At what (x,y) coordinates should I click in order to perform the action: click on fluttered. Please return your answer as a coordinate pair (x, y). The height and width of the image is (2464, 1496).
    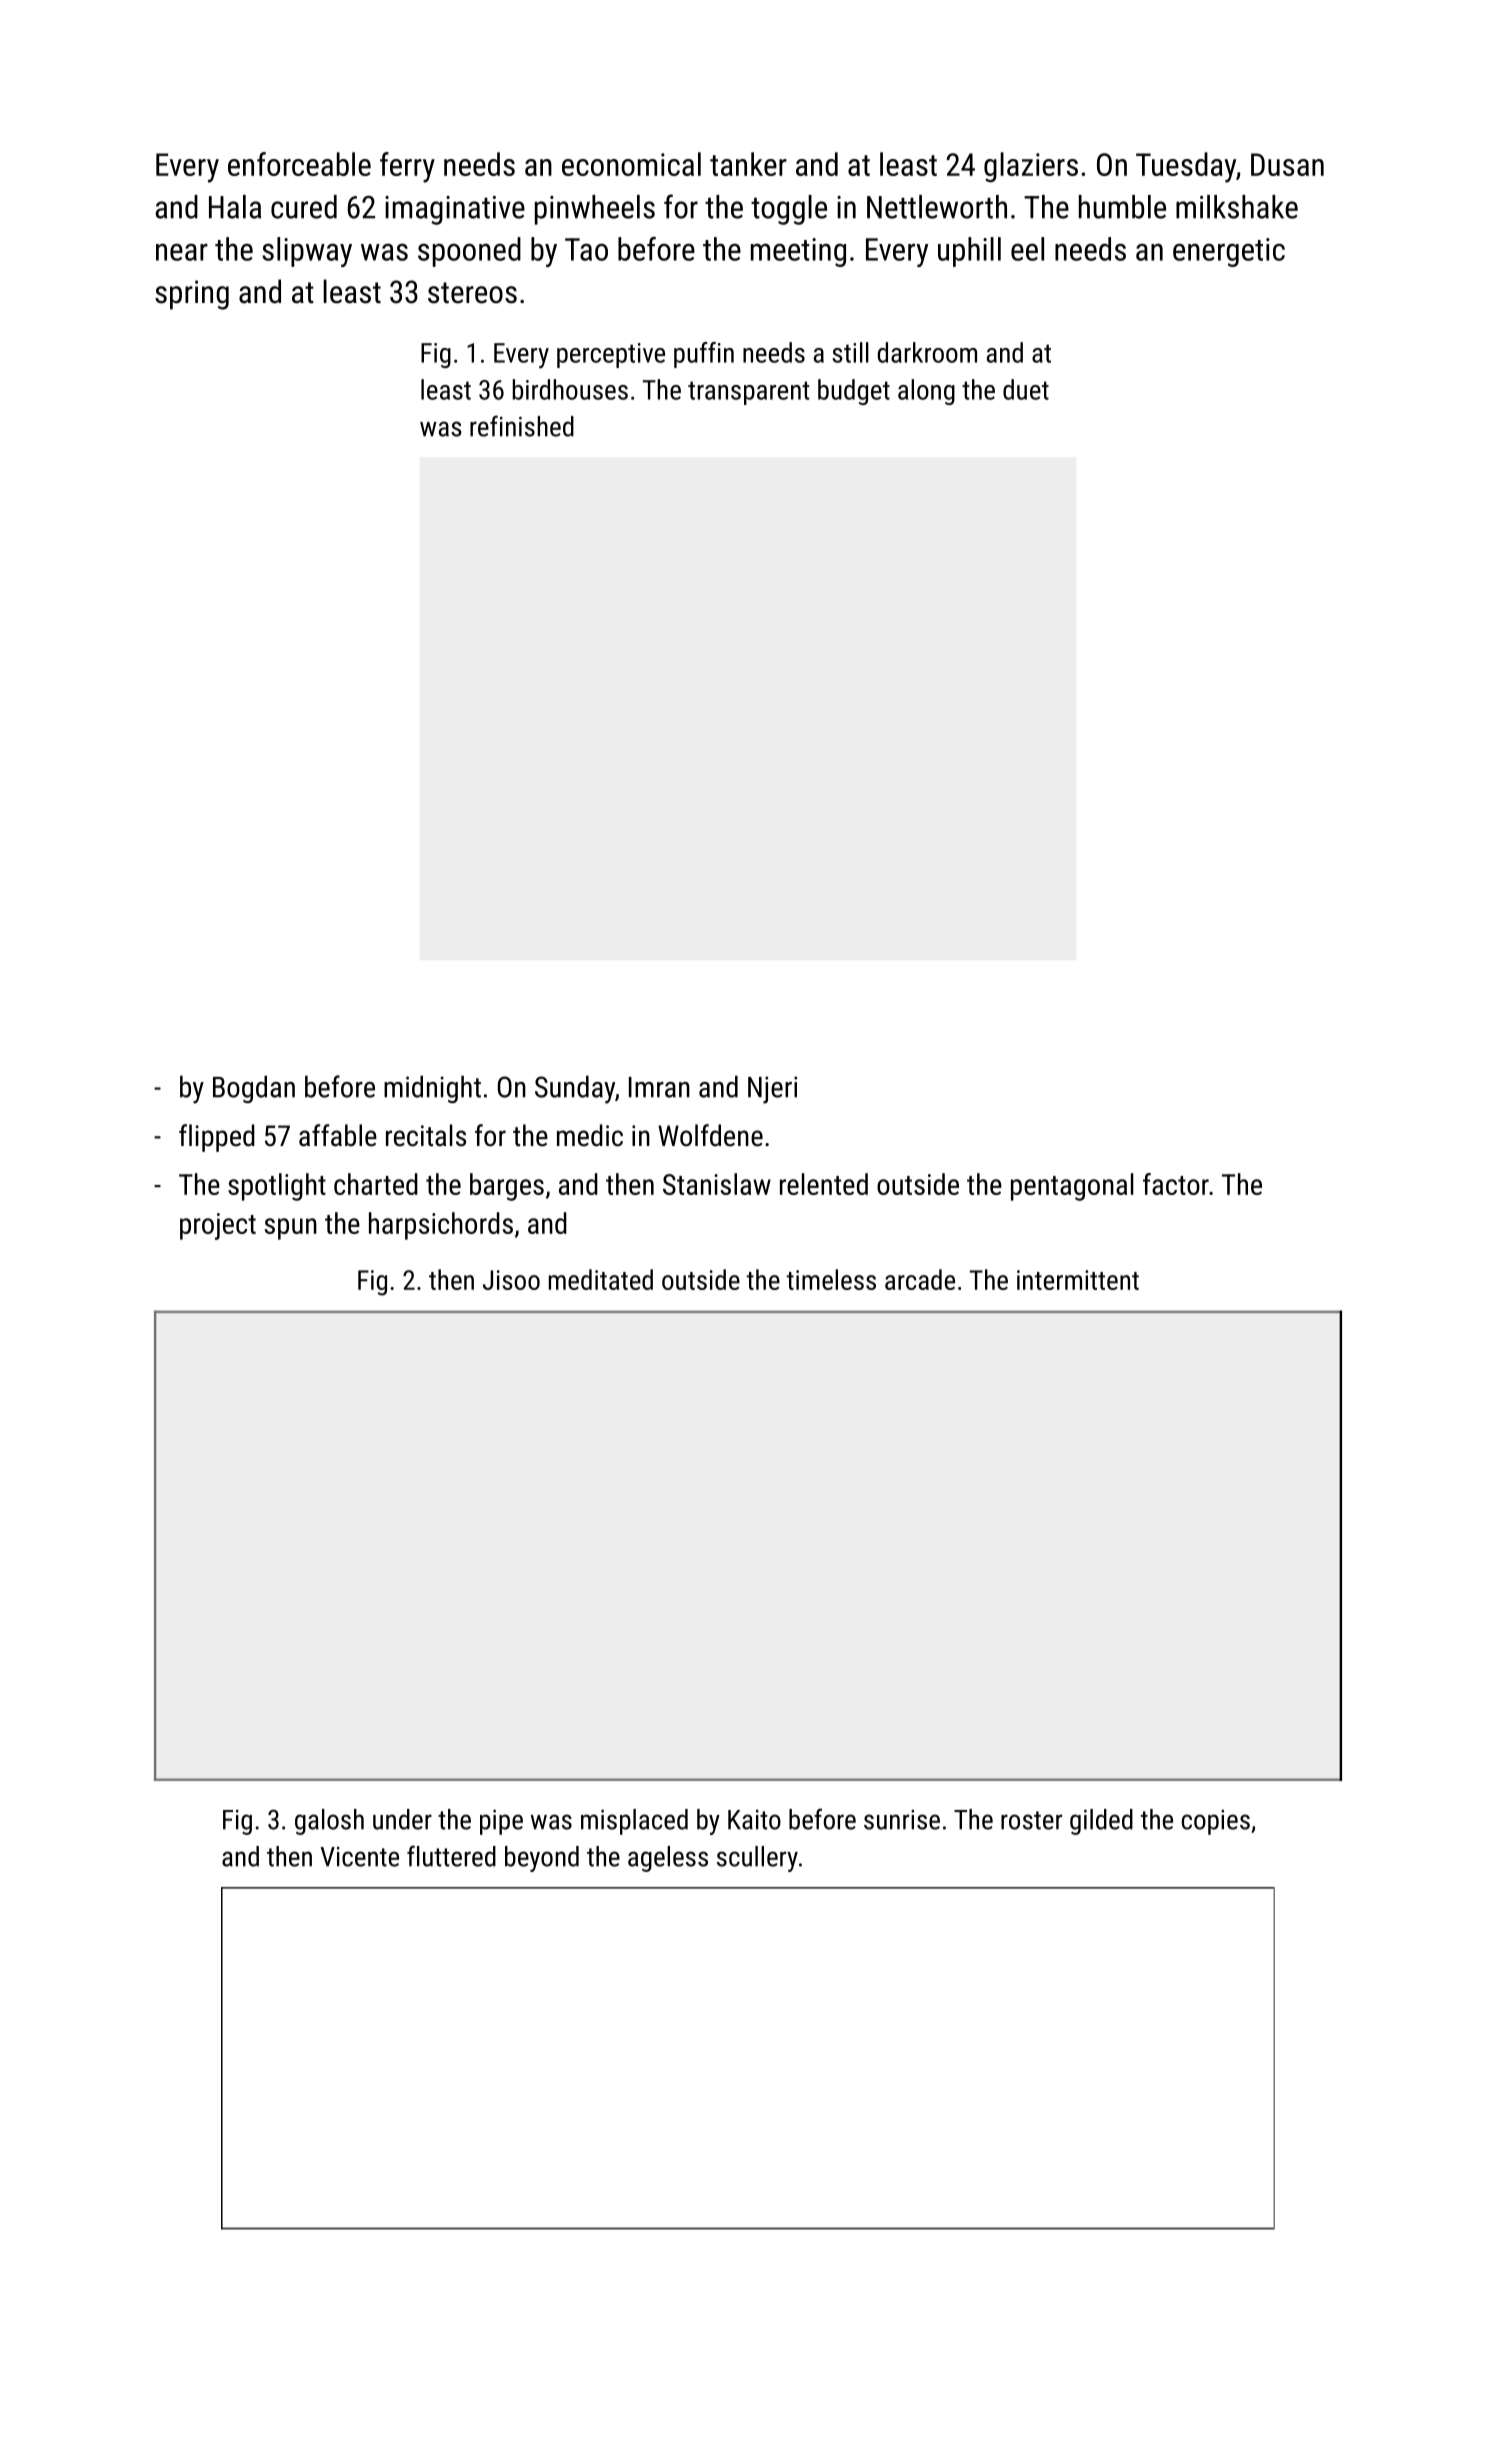
    Looking at the image, I should click on (451, 1856).
